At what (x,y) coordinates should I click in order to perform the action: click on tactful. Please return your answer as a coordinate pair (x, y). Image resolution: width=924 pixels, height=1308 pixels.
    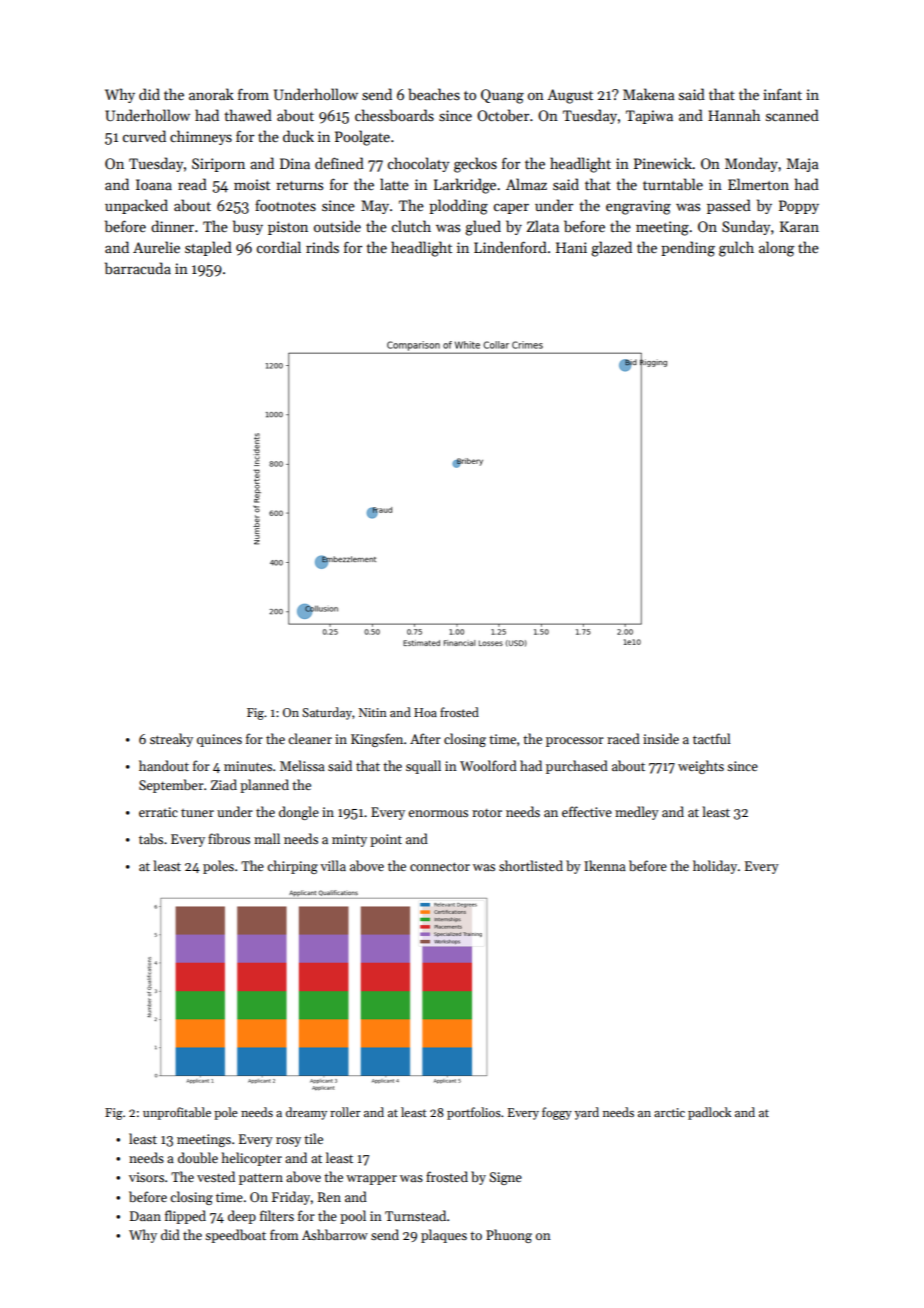
    Looking at the image, I should click on (712, 738).
